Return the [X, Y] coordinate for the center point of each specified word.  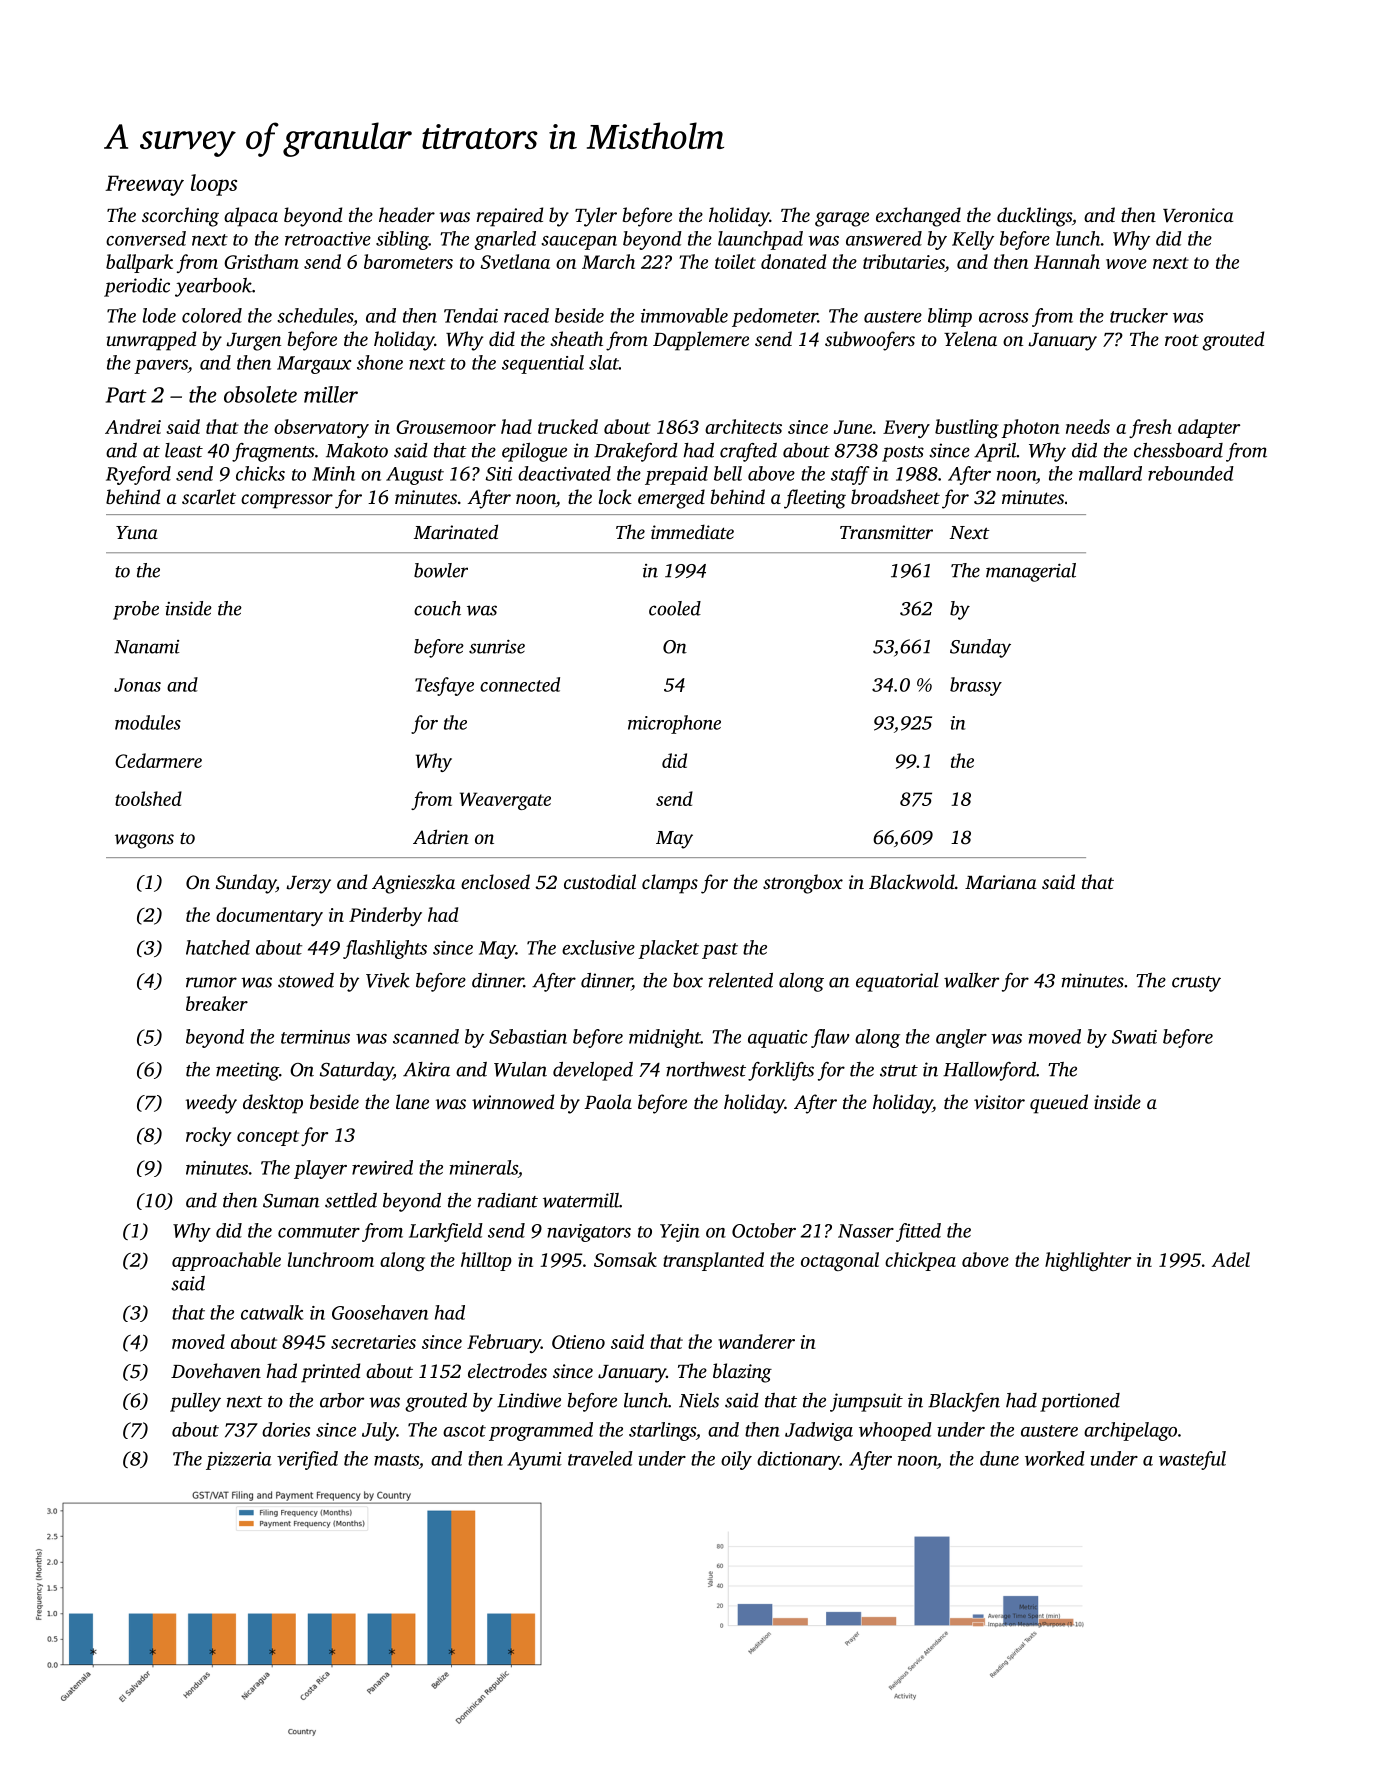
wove [1126, 264]
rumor [211, 982]
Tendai [471, 315]
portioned [1080, 1402]
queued [1059, 1104]
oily [736, 1460]
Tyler [596, 217]
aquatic [778, 1039]
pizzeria [239, 1461]
